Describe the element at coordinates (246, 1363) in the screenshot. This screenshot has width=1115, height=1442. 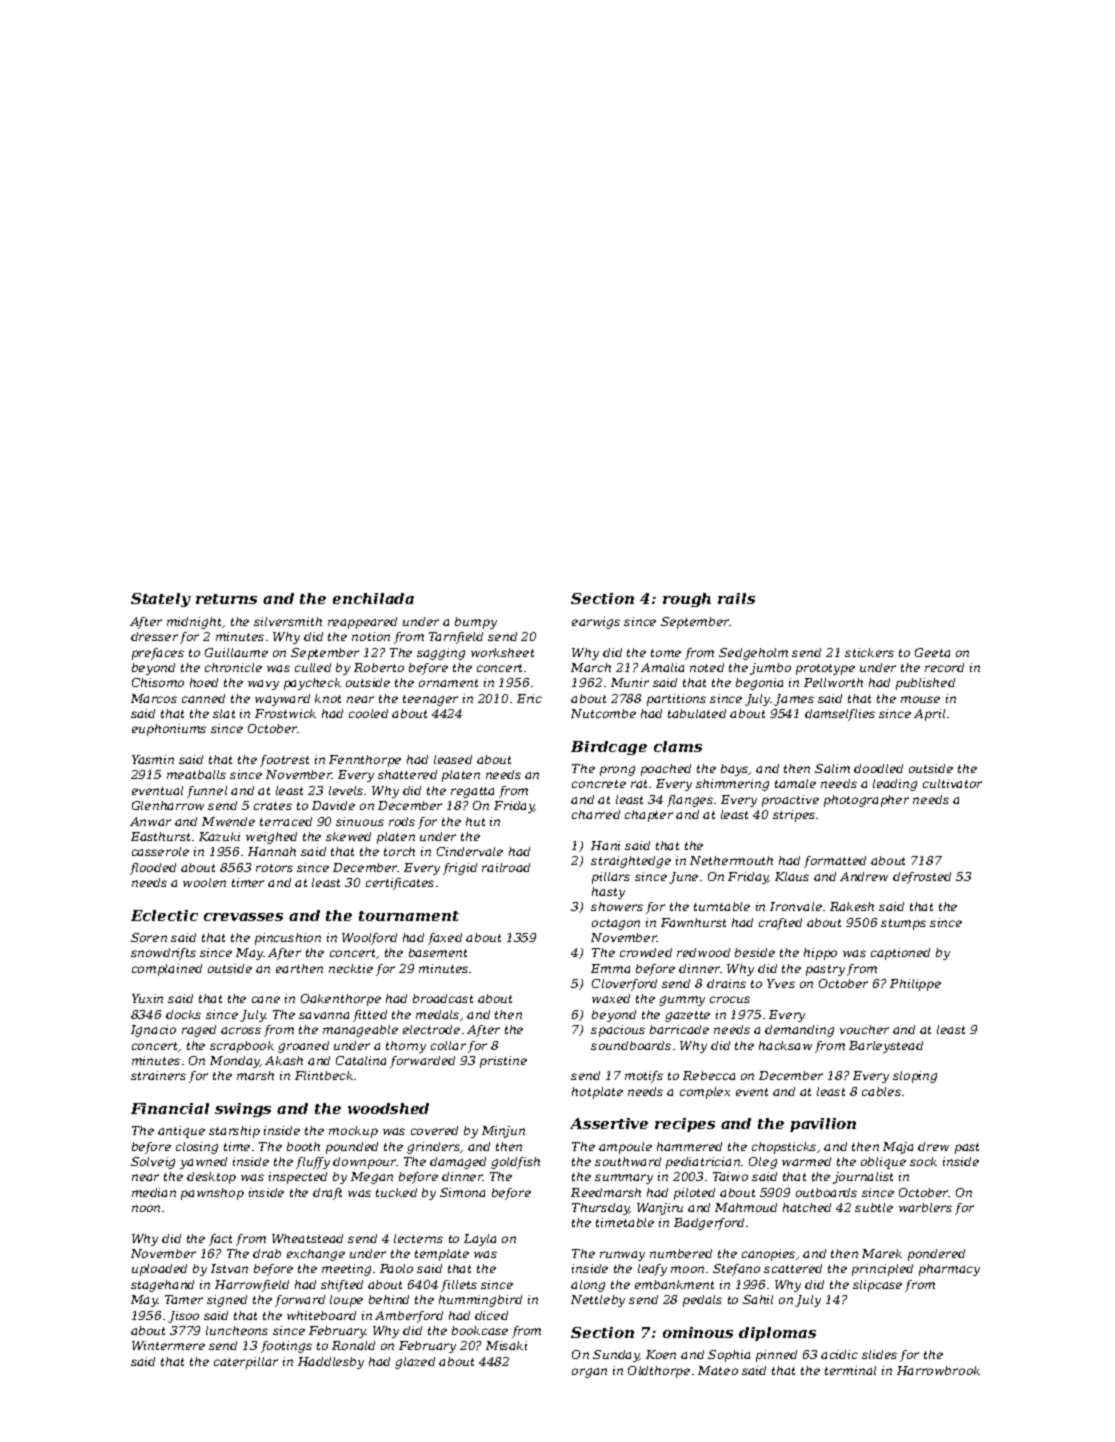
I see `caterpillar` at that location.
